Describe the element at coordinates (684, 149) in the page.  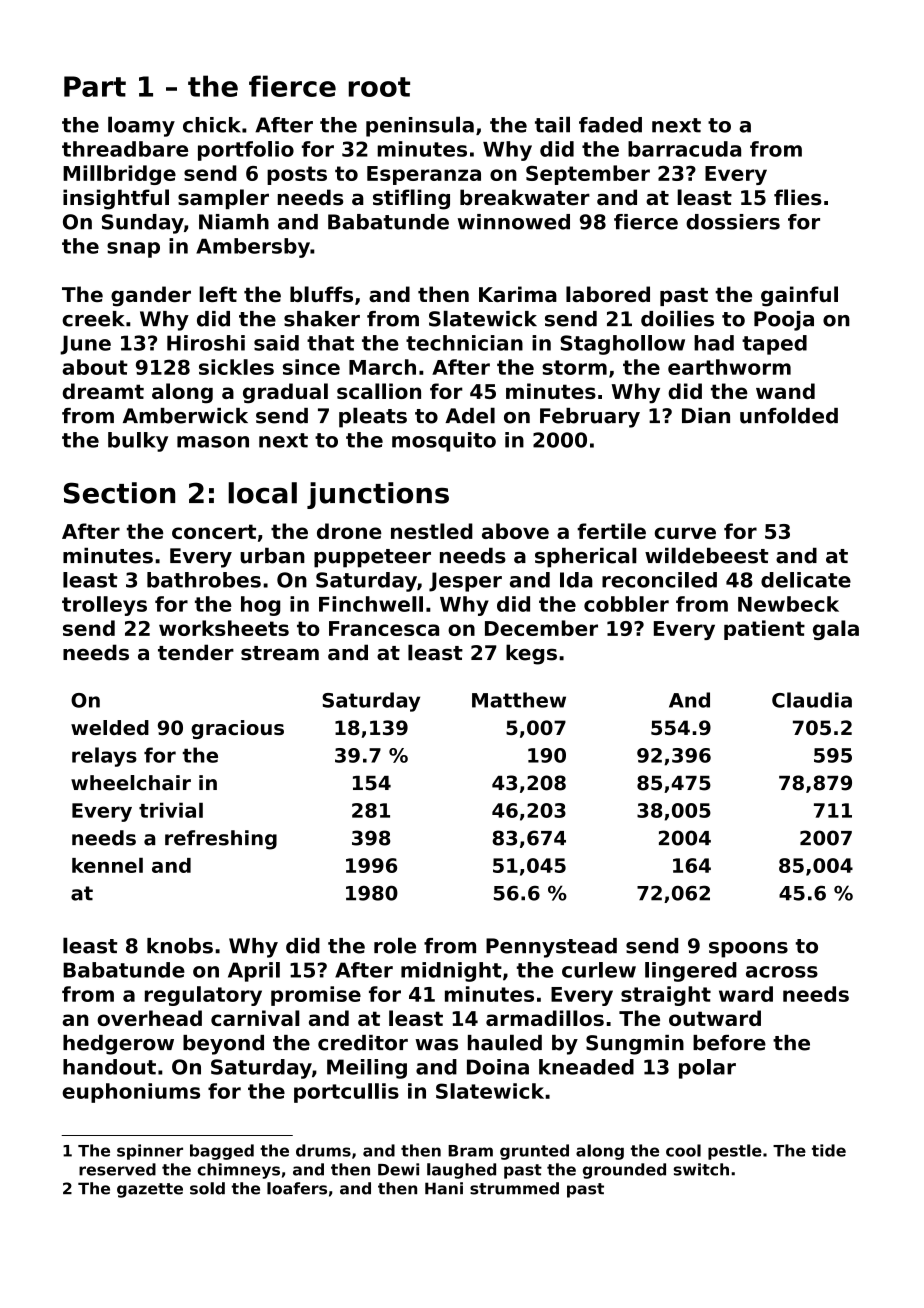
I see `barracuda` at that location.
